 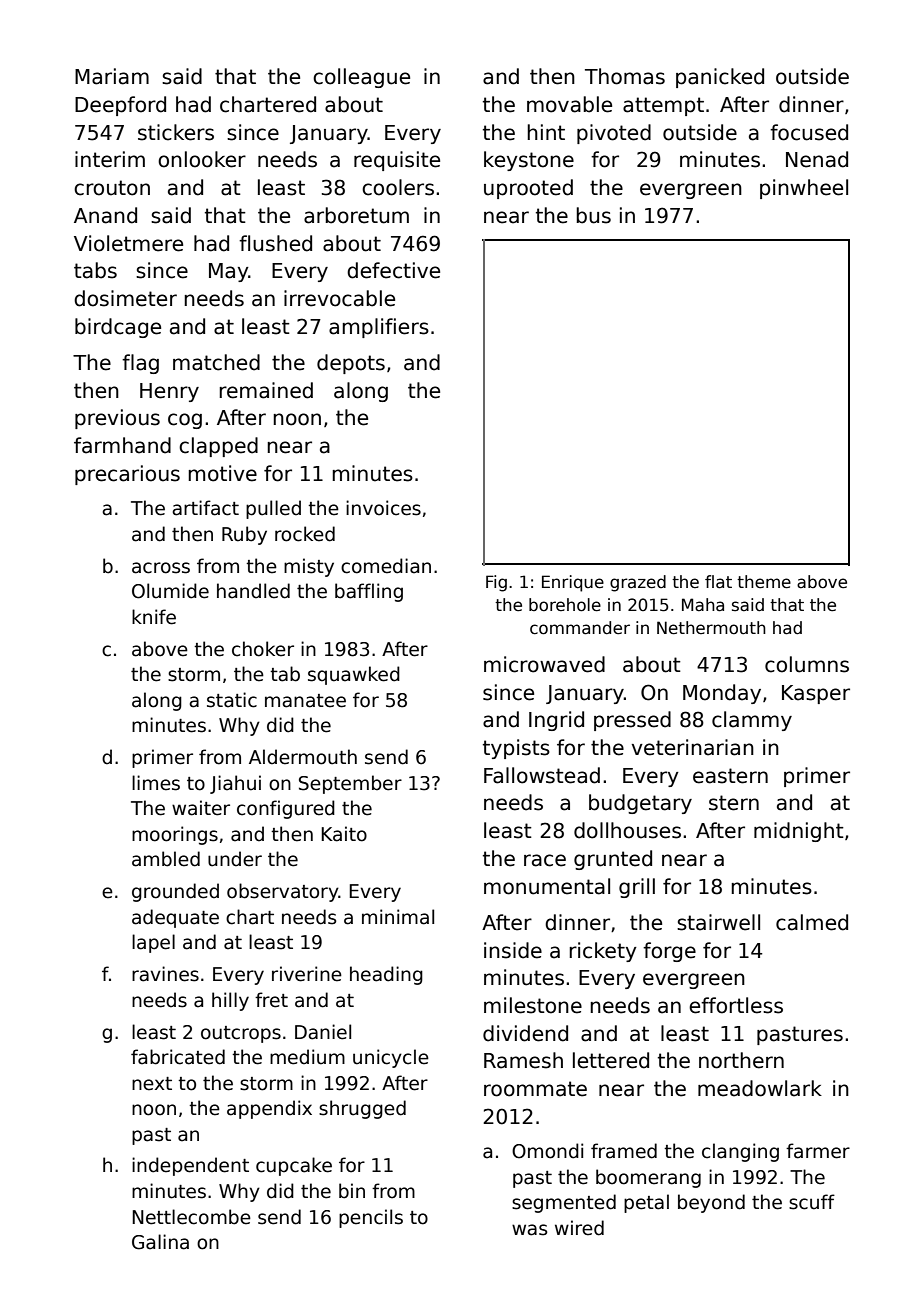 What do you see at coordinates (361, 78) in the screenshot?
I see `colleague` at bounding box center [361, 78].
